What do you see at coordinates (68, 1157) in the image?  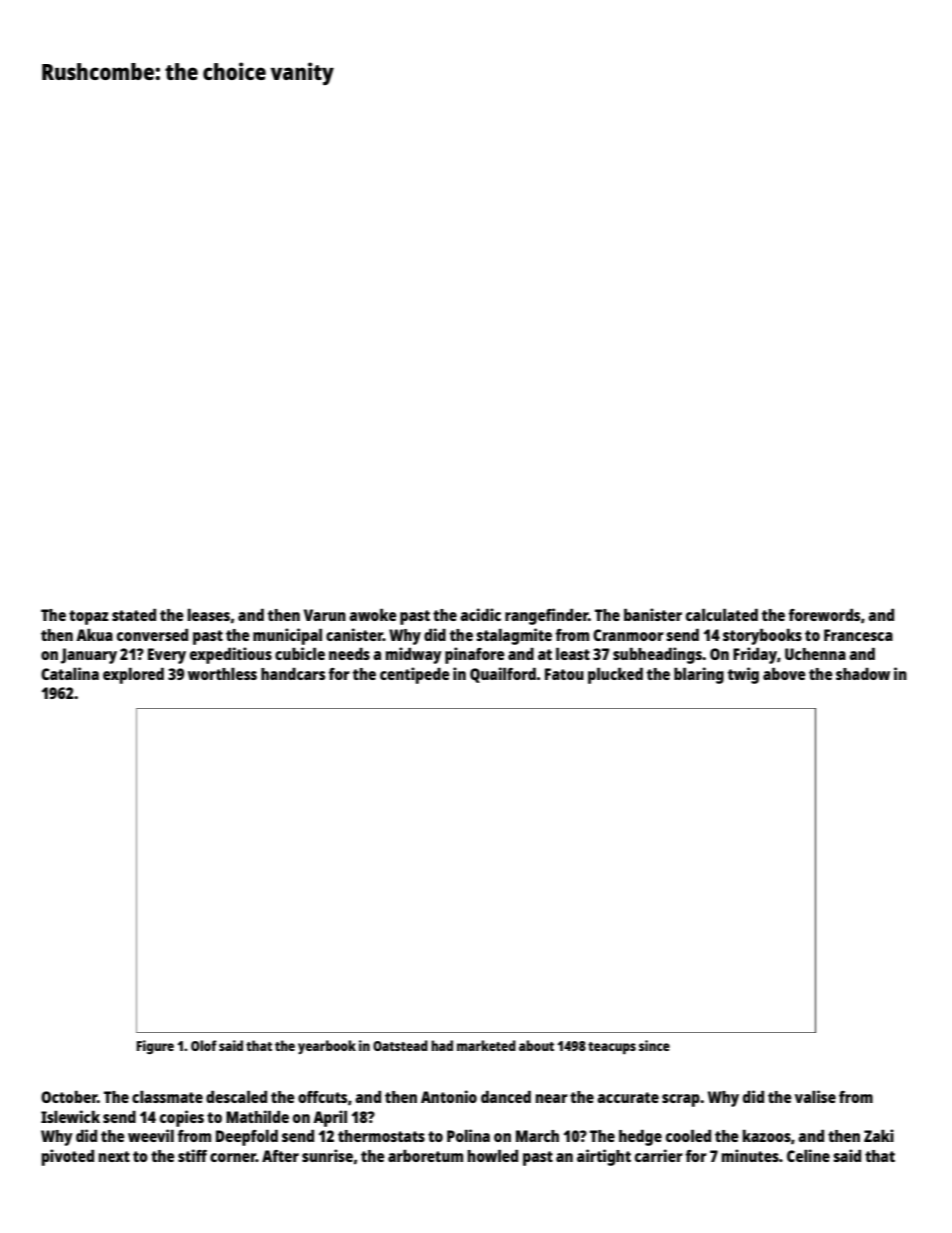 I see `pivoted` at bounding box center [68, 1157].
